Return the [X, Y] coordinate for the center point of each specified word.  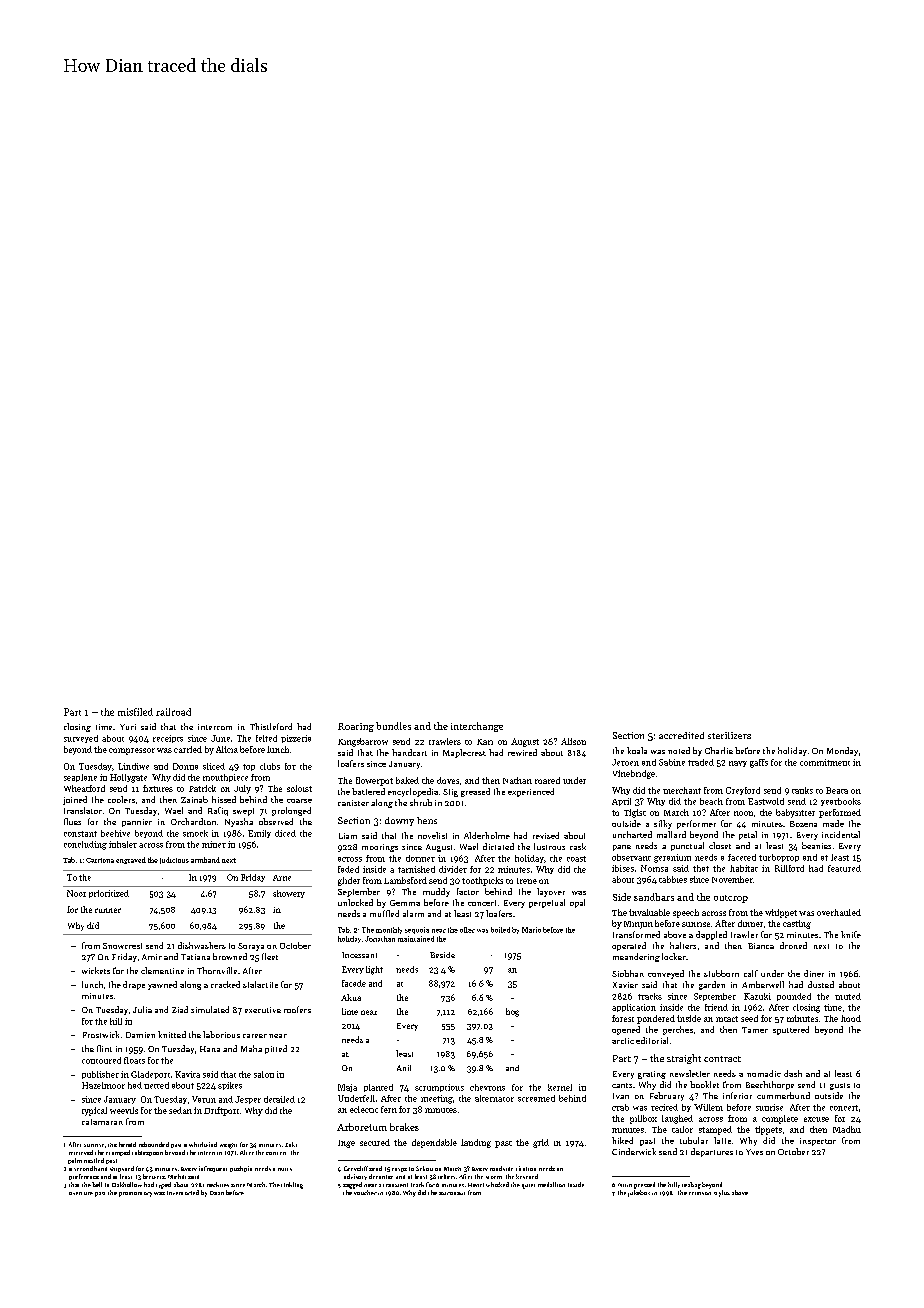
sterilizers [729, 735]
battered [368, 791]
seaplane [80, 778]
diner [814, 973]
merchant [682, 790]
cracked [225, 984]
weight [228, 1146]
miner [214, 844]
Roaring [356, 727]
